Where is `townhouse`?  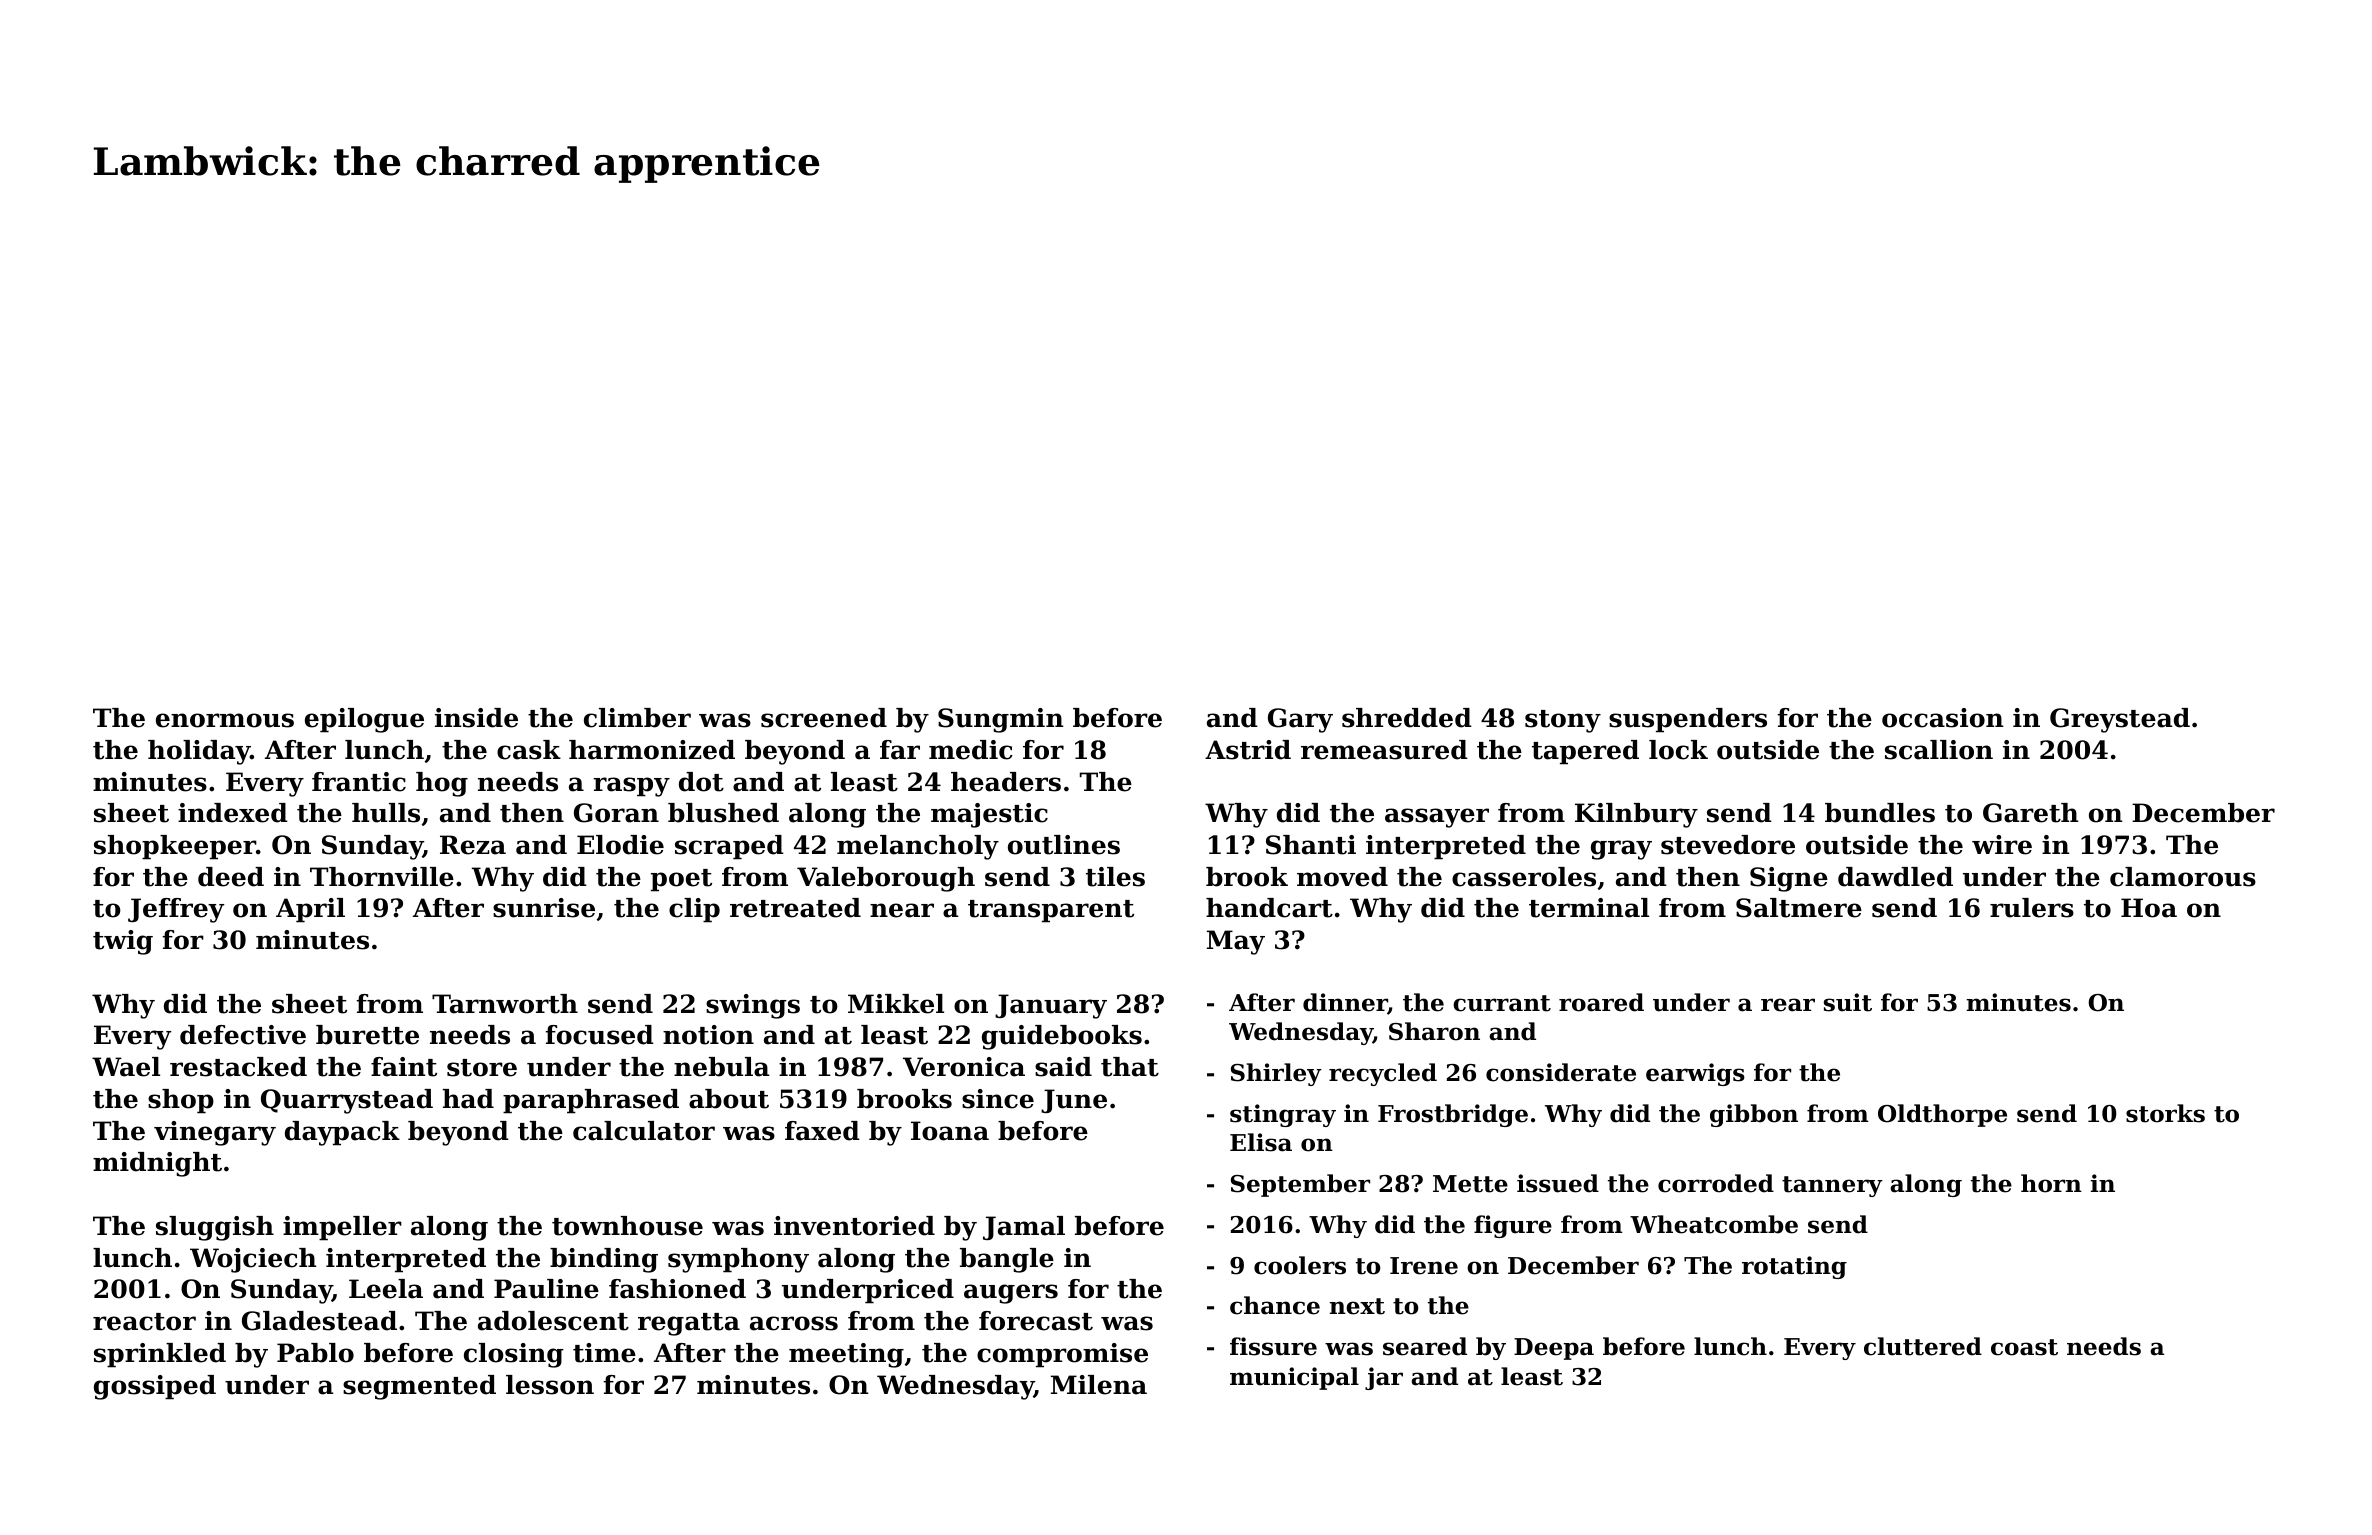 townhouse is located at coordinates (627, 1226).
